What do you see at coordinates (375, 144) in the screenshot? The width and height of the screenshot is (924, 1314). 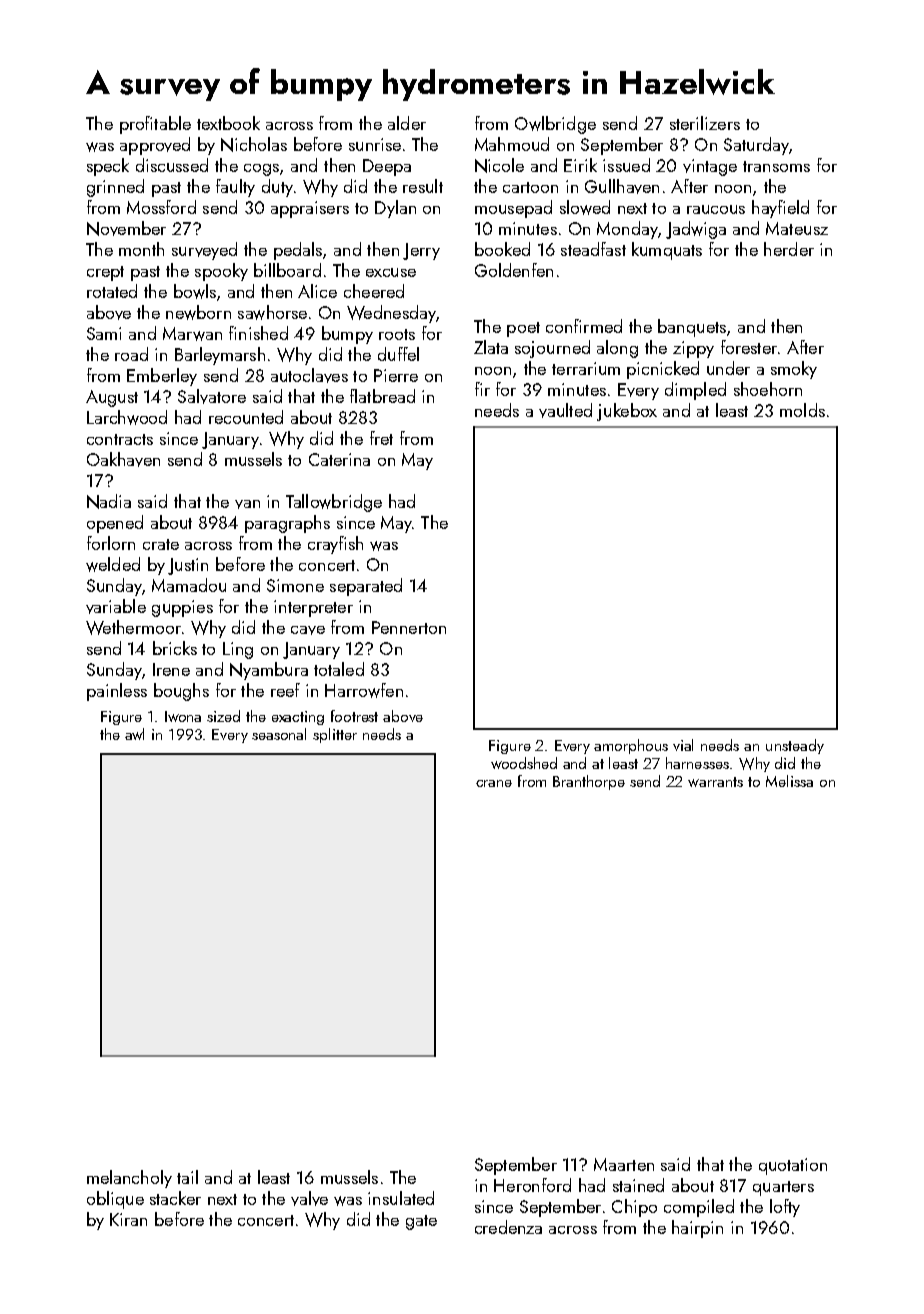 I see `sunrise` at bounding box center [375, 144].
